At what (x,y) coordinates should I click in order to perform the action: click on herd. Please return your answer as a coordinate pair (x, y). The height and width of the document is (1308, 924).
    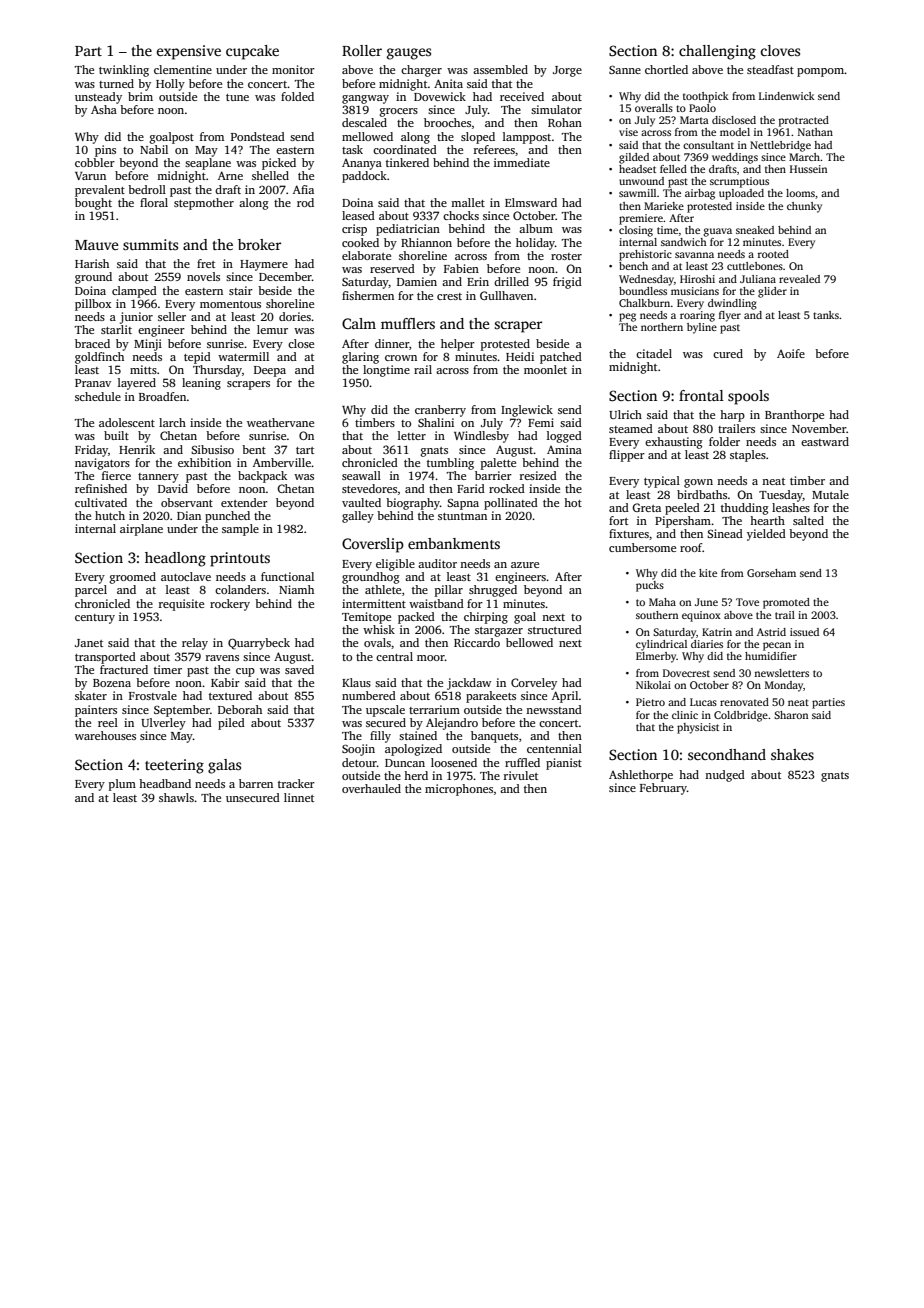
    Looking at the image, I should click on (416, 775).
